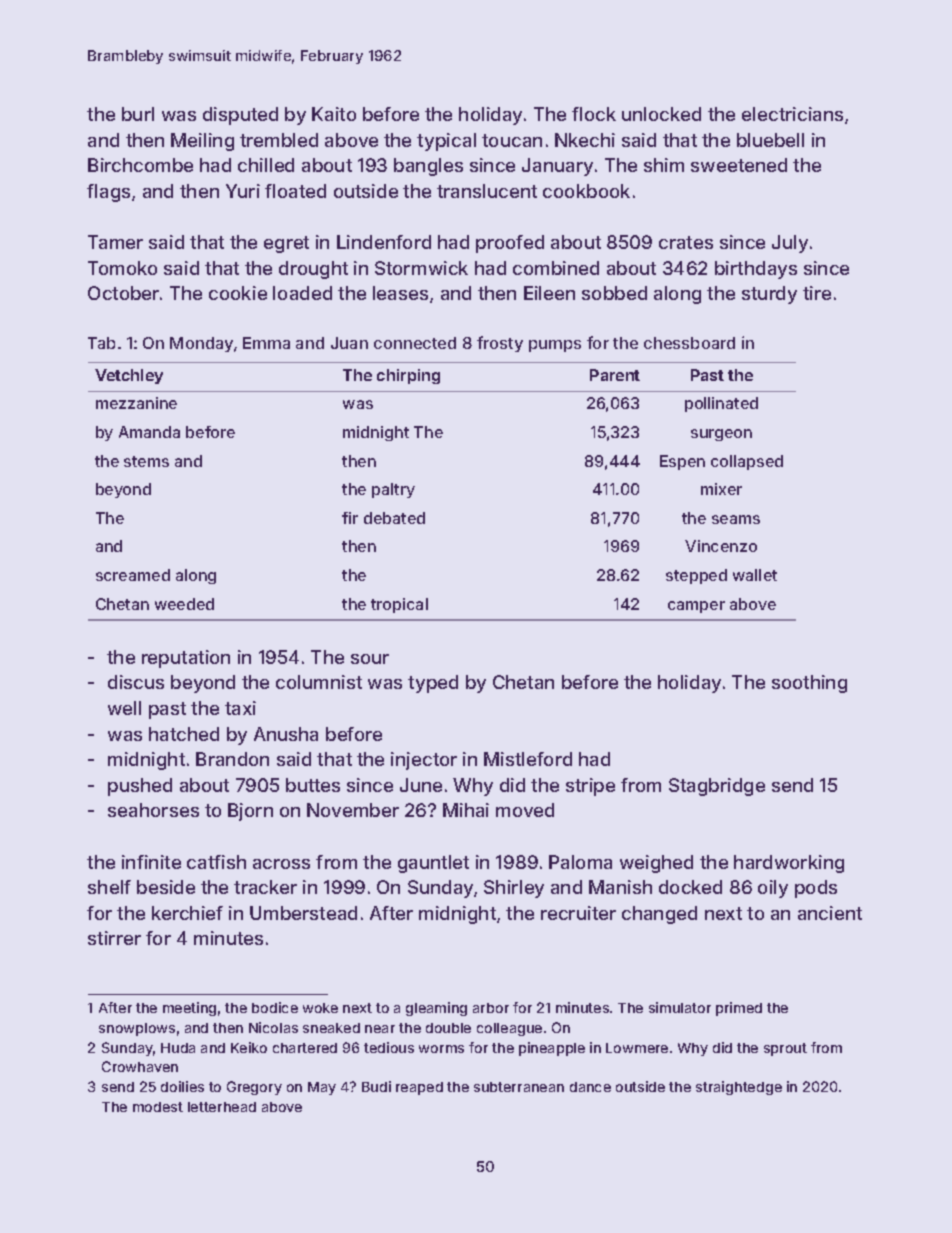 The height and width of the image is (1233, 952). What do you see at coordinates (222, 1107) in the image?
I see `letterhead` at bounding box center [222, 1107].
